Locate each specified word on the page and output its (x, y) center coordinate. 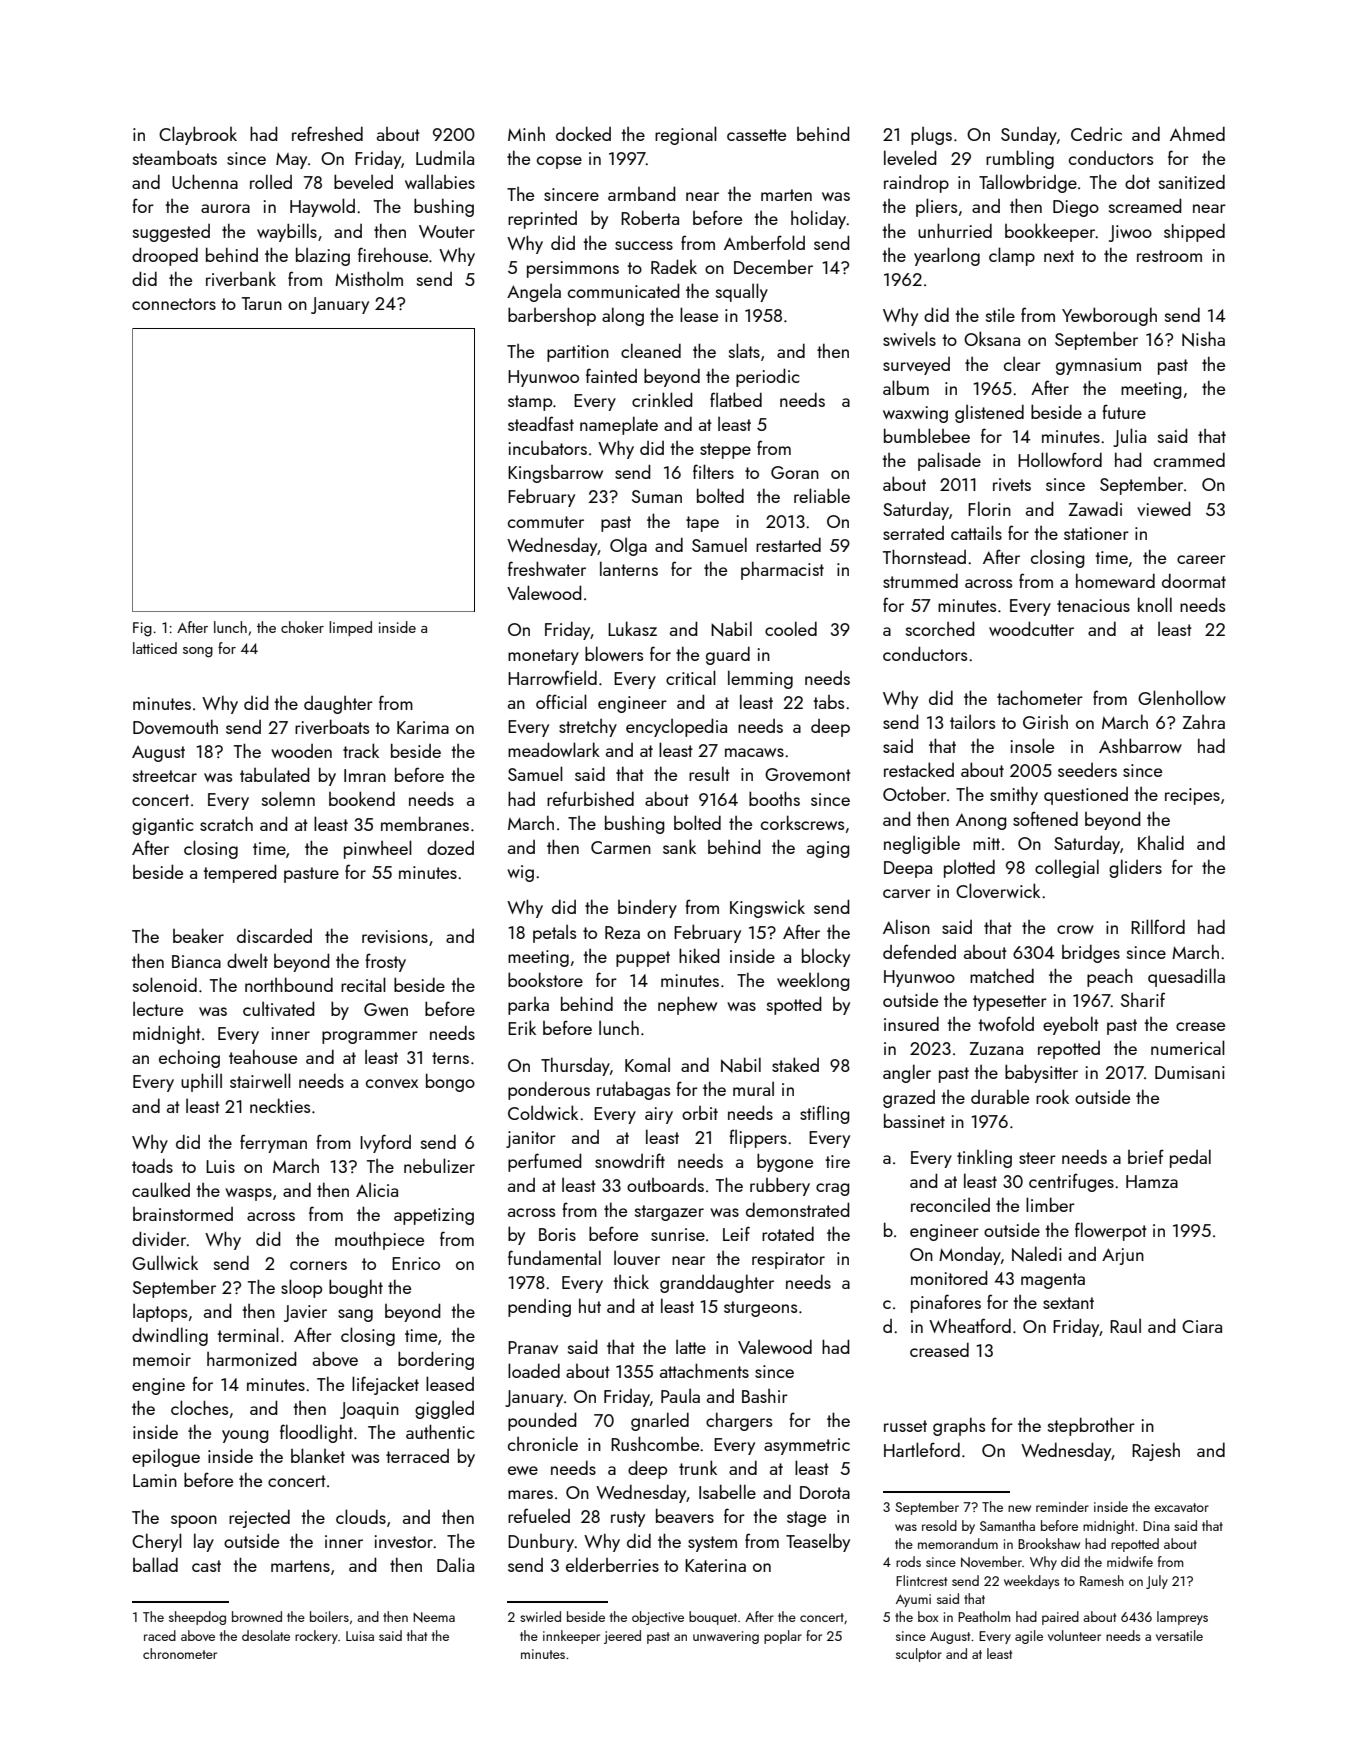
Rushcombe (655, 1443)
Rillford (1158, 926)
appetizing (434, 1216)
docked (583, 133)
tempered (240, 873)
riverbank (241, 279)
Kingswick (767, 909)
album (906, 387)
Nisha (1203, 339)
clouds (361, 1516)
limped (350, 628)
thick (631, 1282)
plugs (931, 136)
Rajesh (1156, 1451)
